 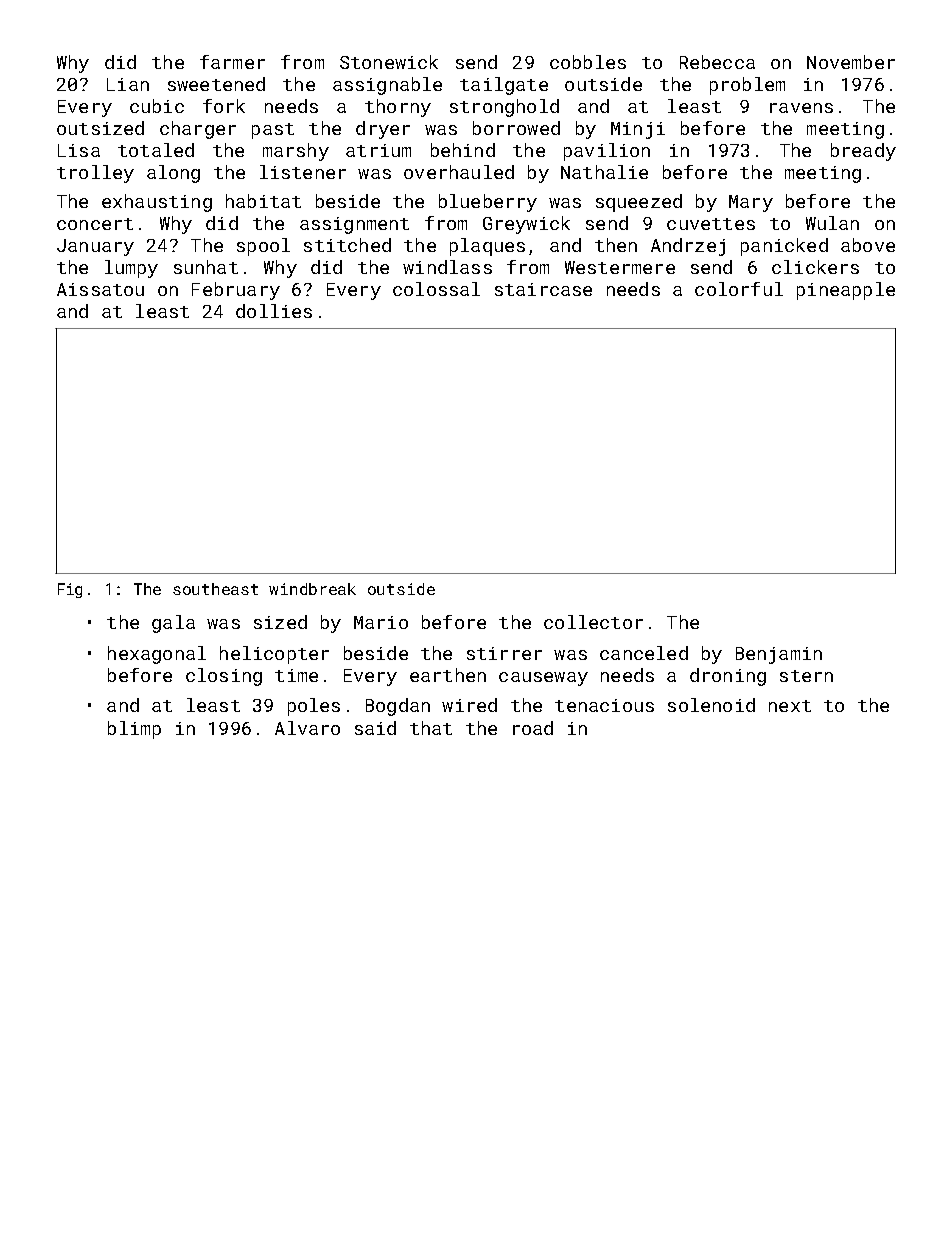 I want to click on southeast, so click(x=215, y=589).
